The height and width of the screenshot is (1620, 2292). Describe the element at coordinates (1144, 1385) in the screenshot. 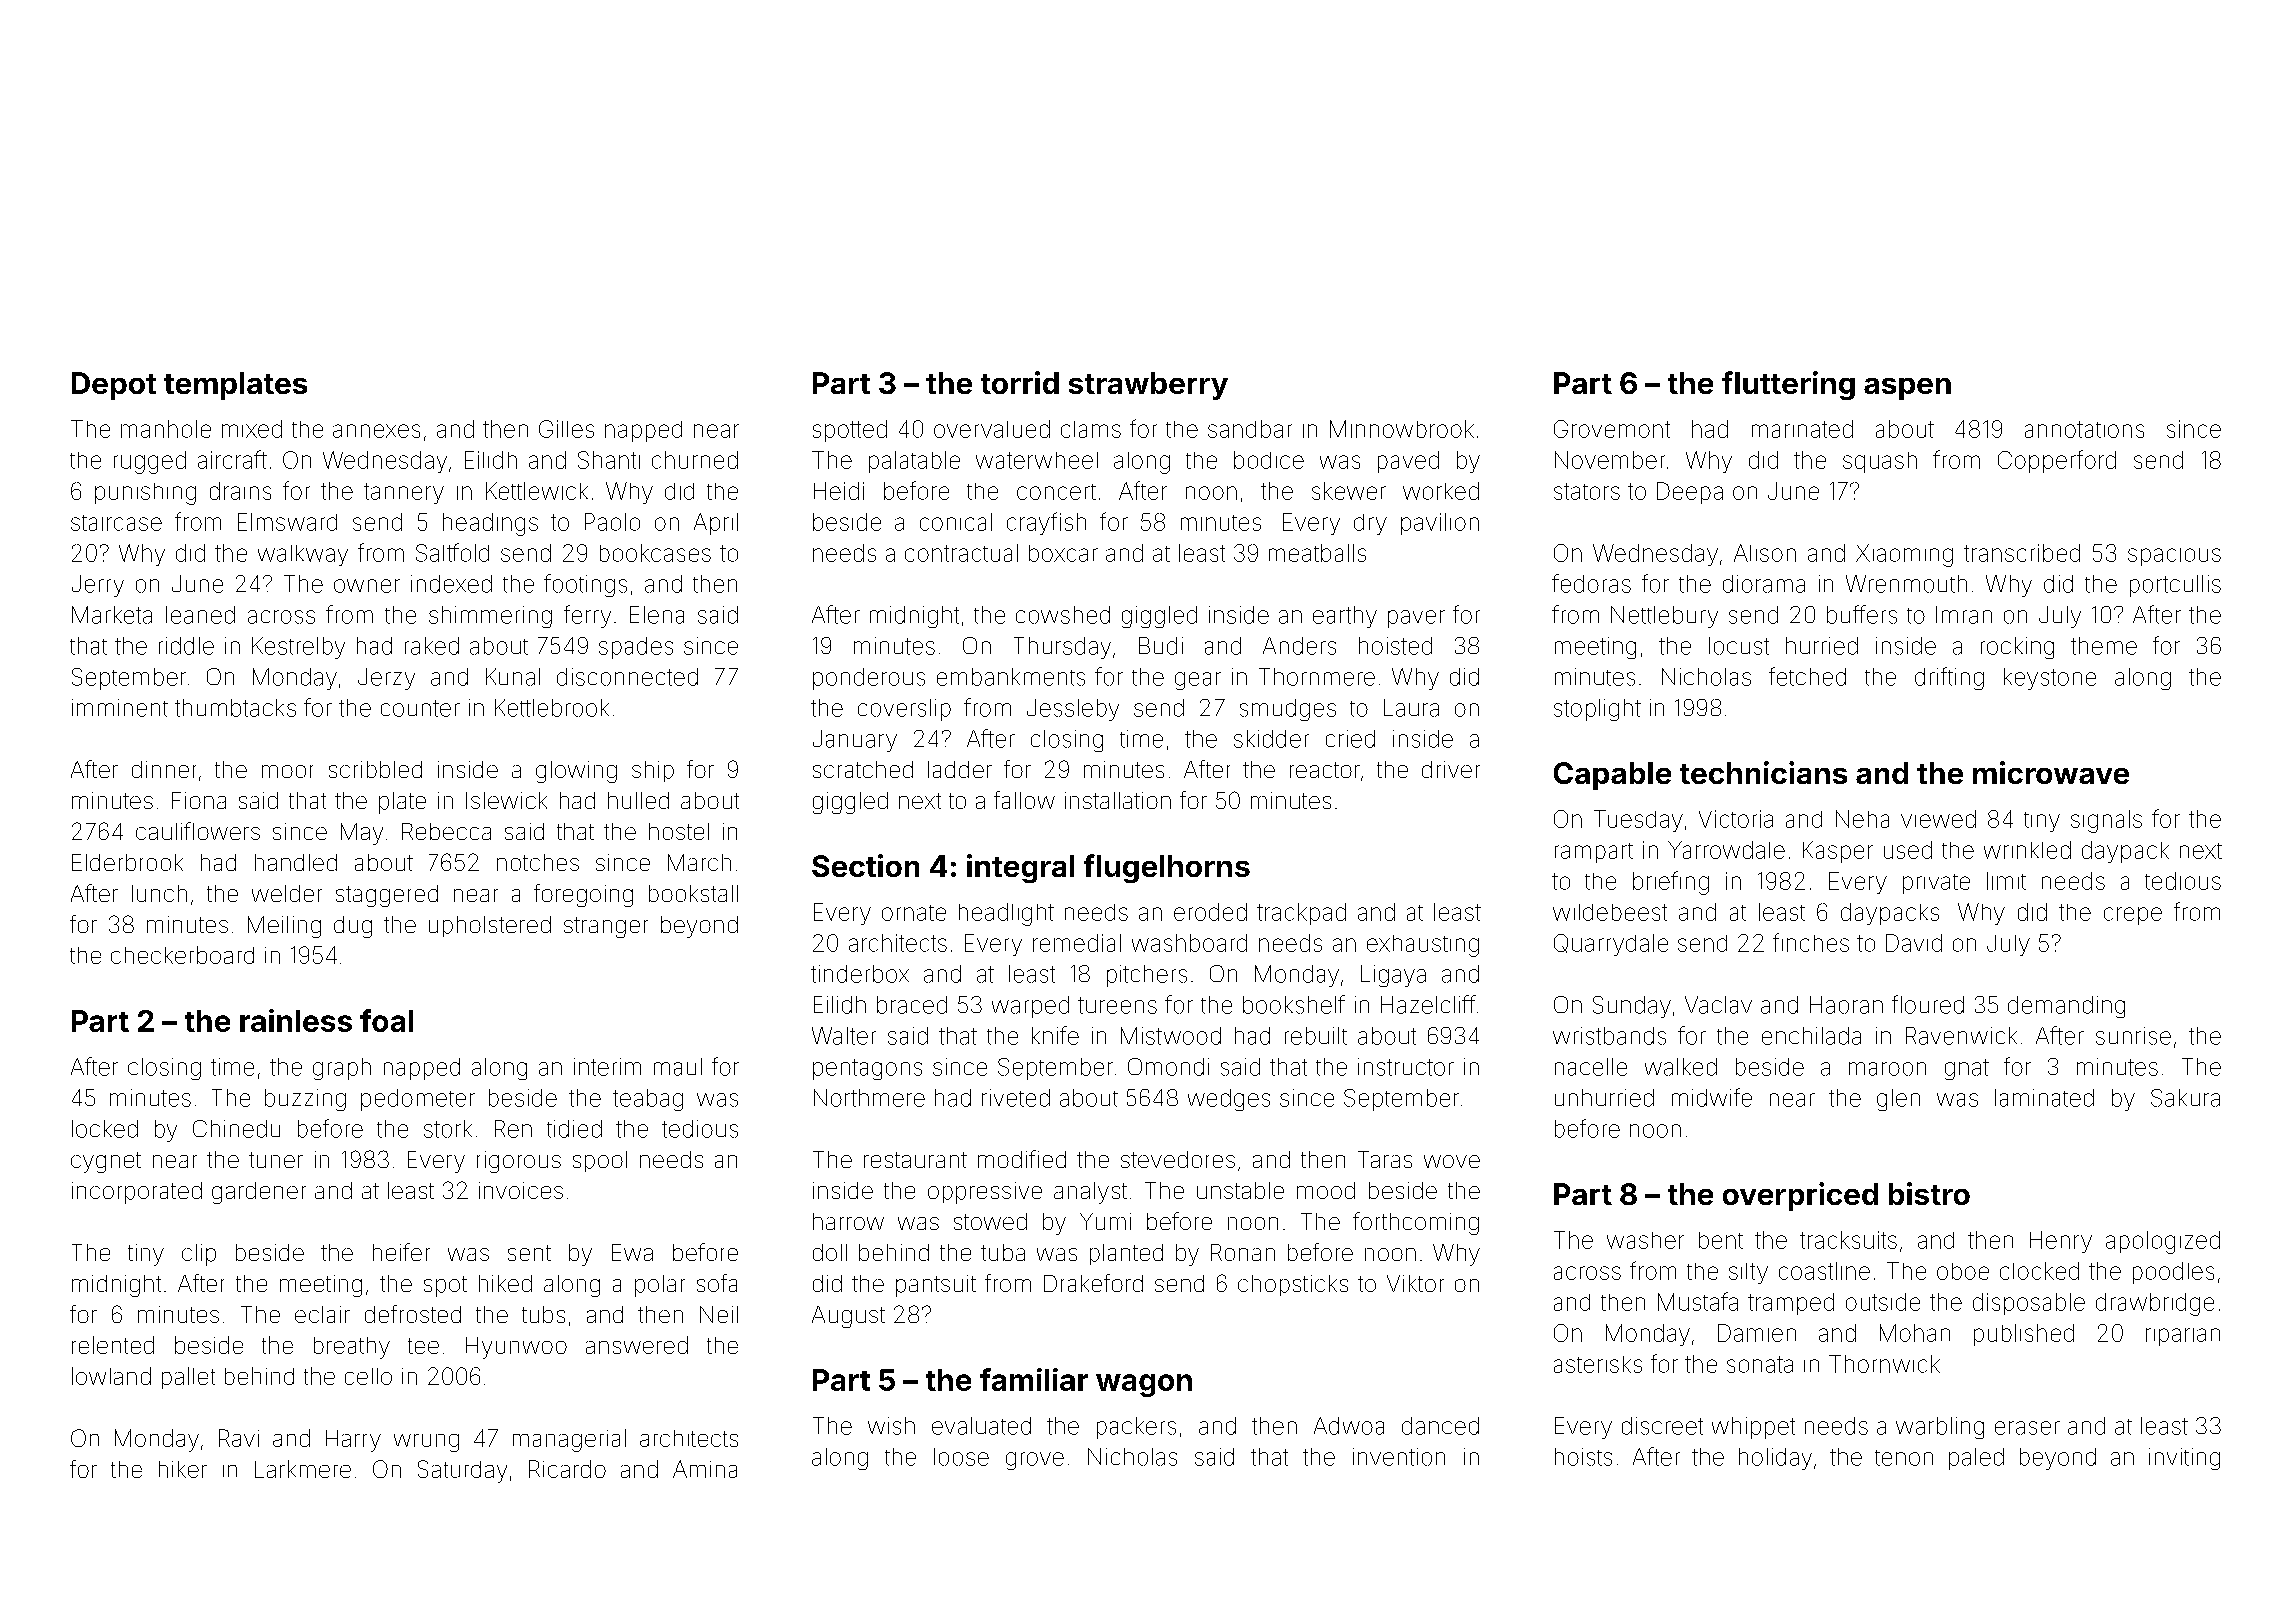

I see `wagon` at that location.
